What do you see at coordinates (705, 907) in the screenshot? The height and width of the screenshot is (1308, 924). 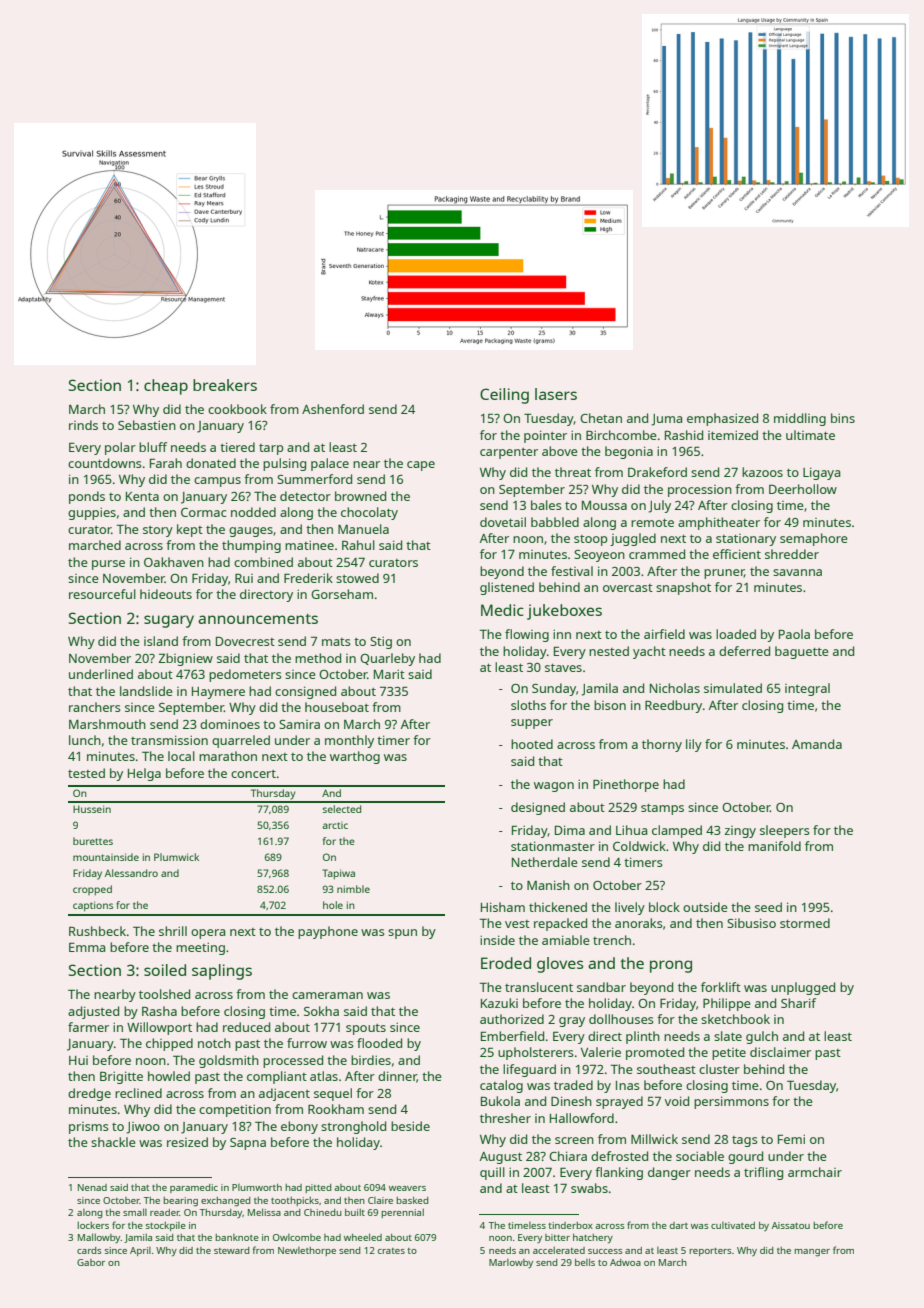 I see `outside` at bounding box center [705, 907].
